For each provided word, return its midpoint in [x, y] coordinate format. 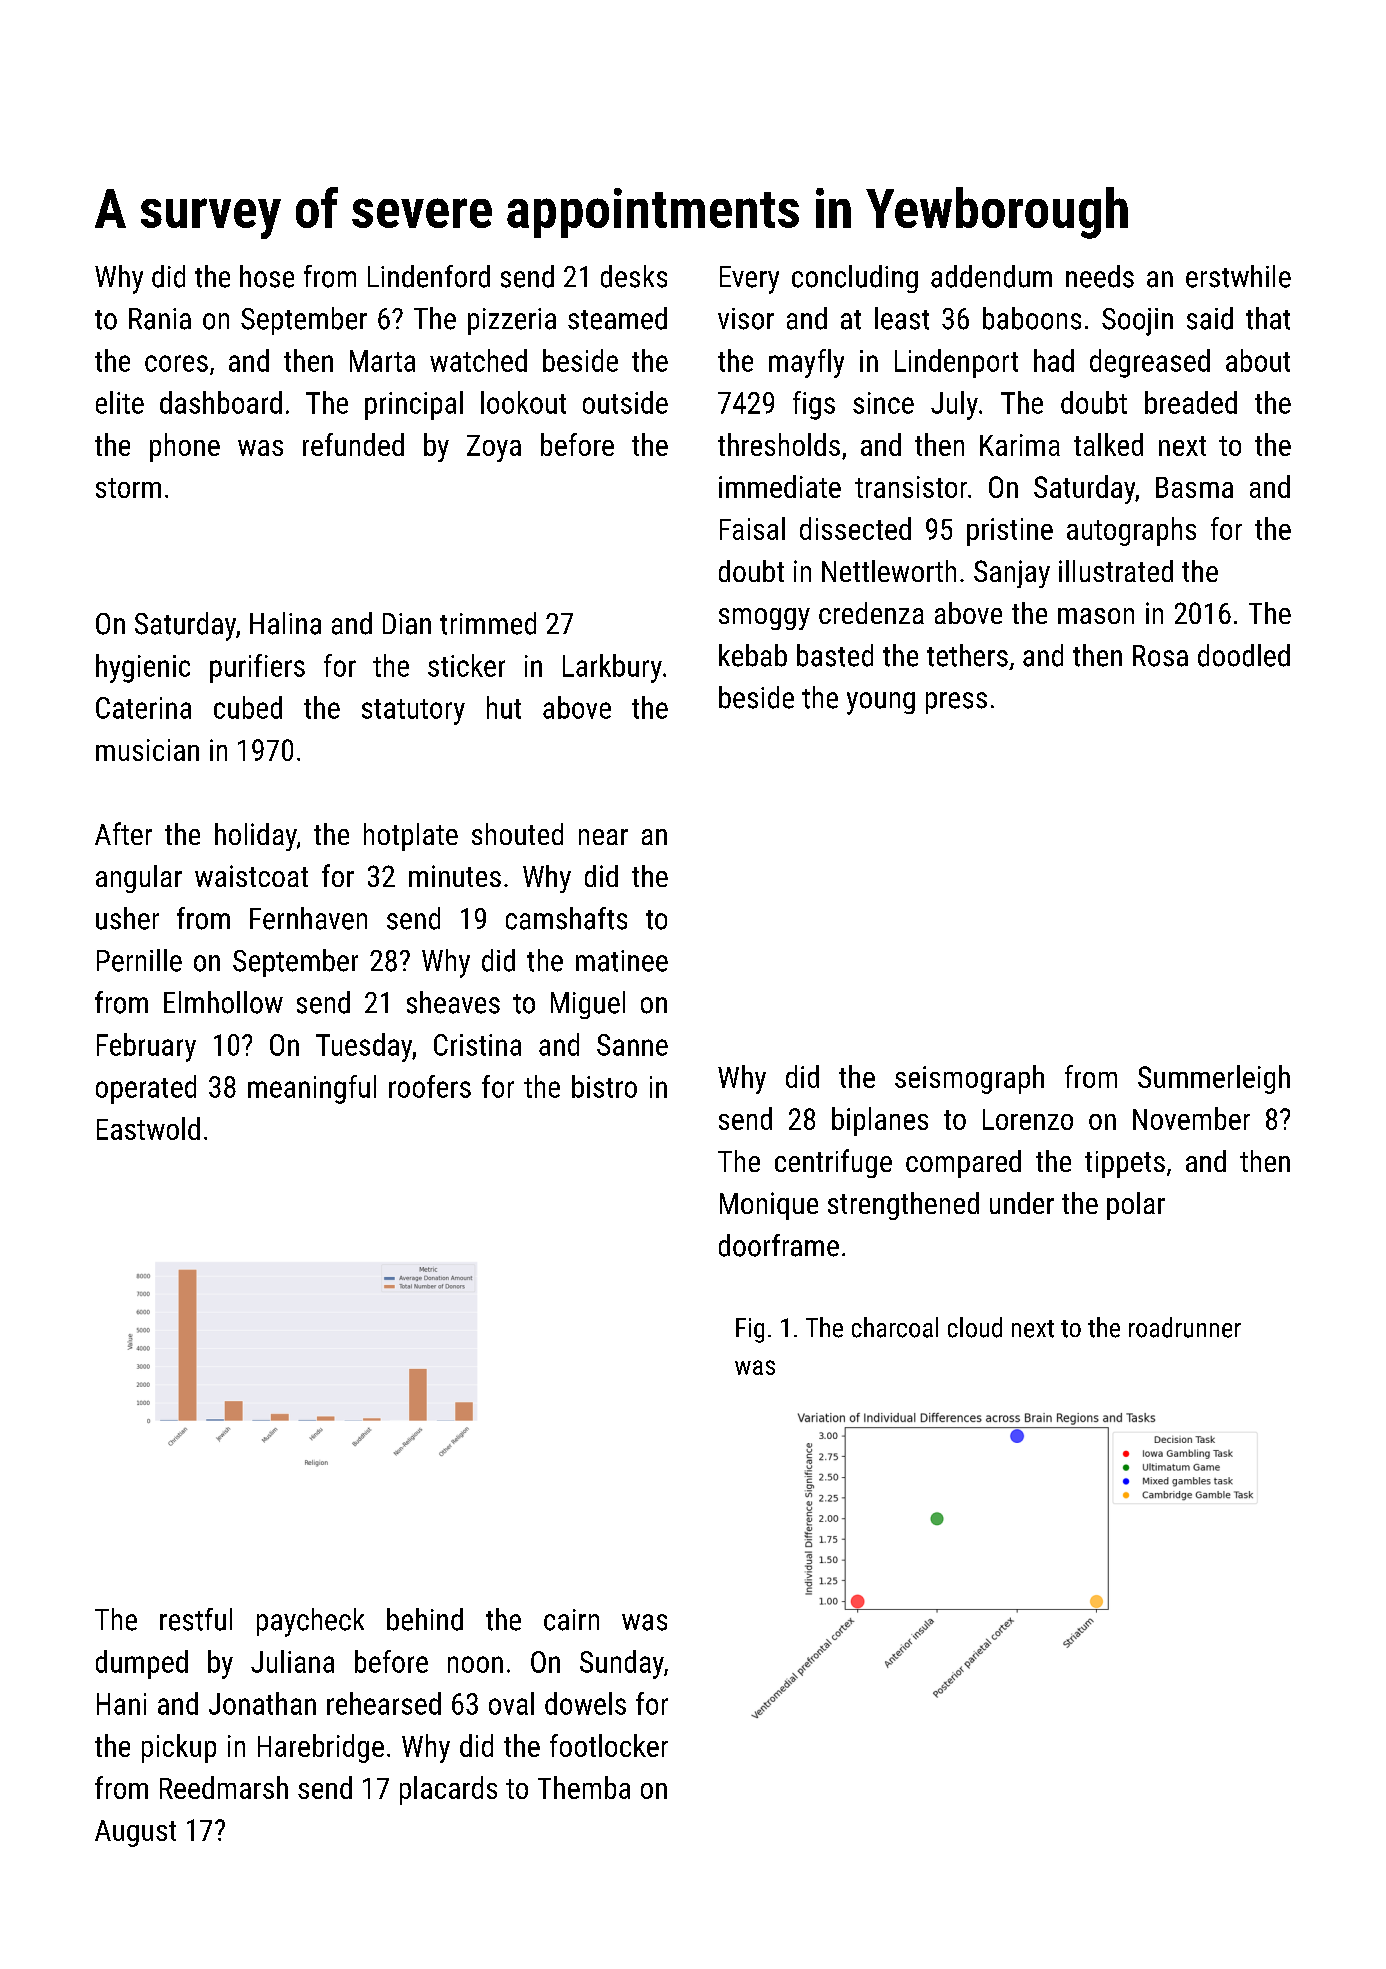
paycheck [310, 1622]
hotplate [411, 837]
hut [504, 707]
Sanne [632, 1045]
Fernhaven [308, 918]
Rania [160, 319]
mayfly [806, 363]
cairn [571, 1620]
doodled [1244, 655]
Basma [1194, 487]
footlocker [609, 1745]
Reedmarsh [224, 1787]
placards [448, 1790]
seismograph [969, 1079]
